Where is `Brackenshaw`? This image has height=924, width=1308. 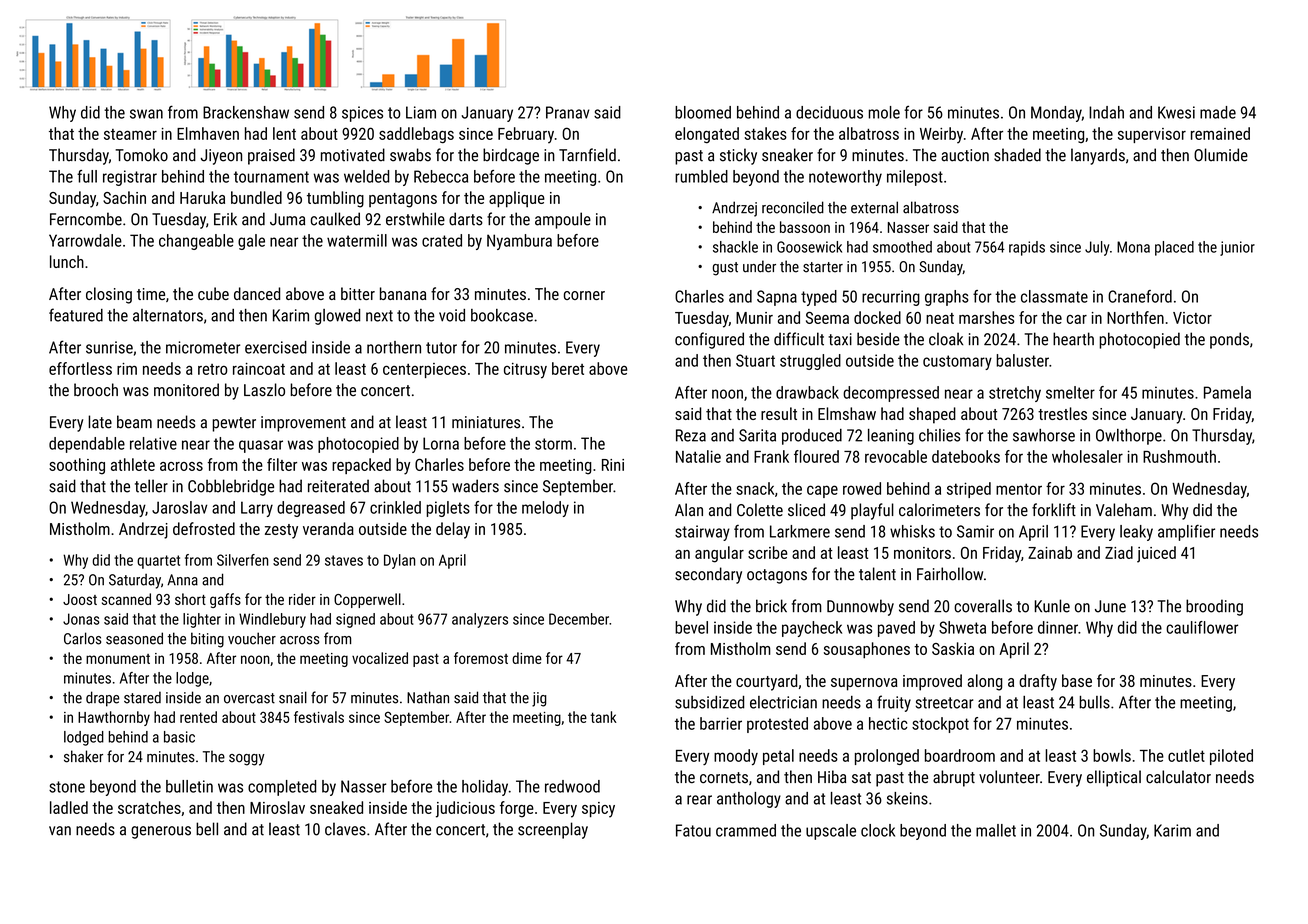 Brackenshaw is located at coordinates (246, 112).
